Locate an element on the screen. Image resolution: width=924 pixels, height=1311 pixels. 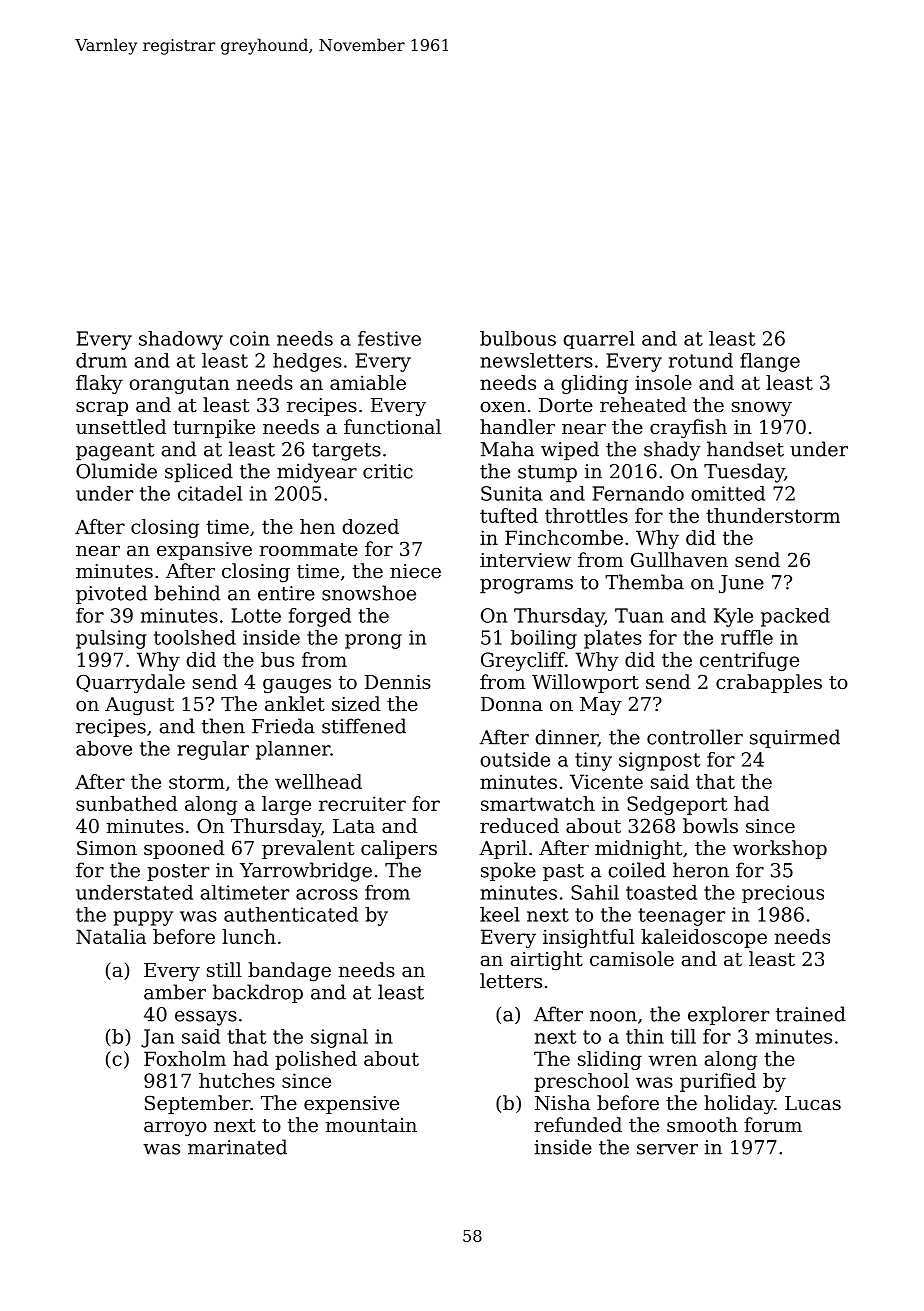
quarrel is located at coordinates (599, 340).
